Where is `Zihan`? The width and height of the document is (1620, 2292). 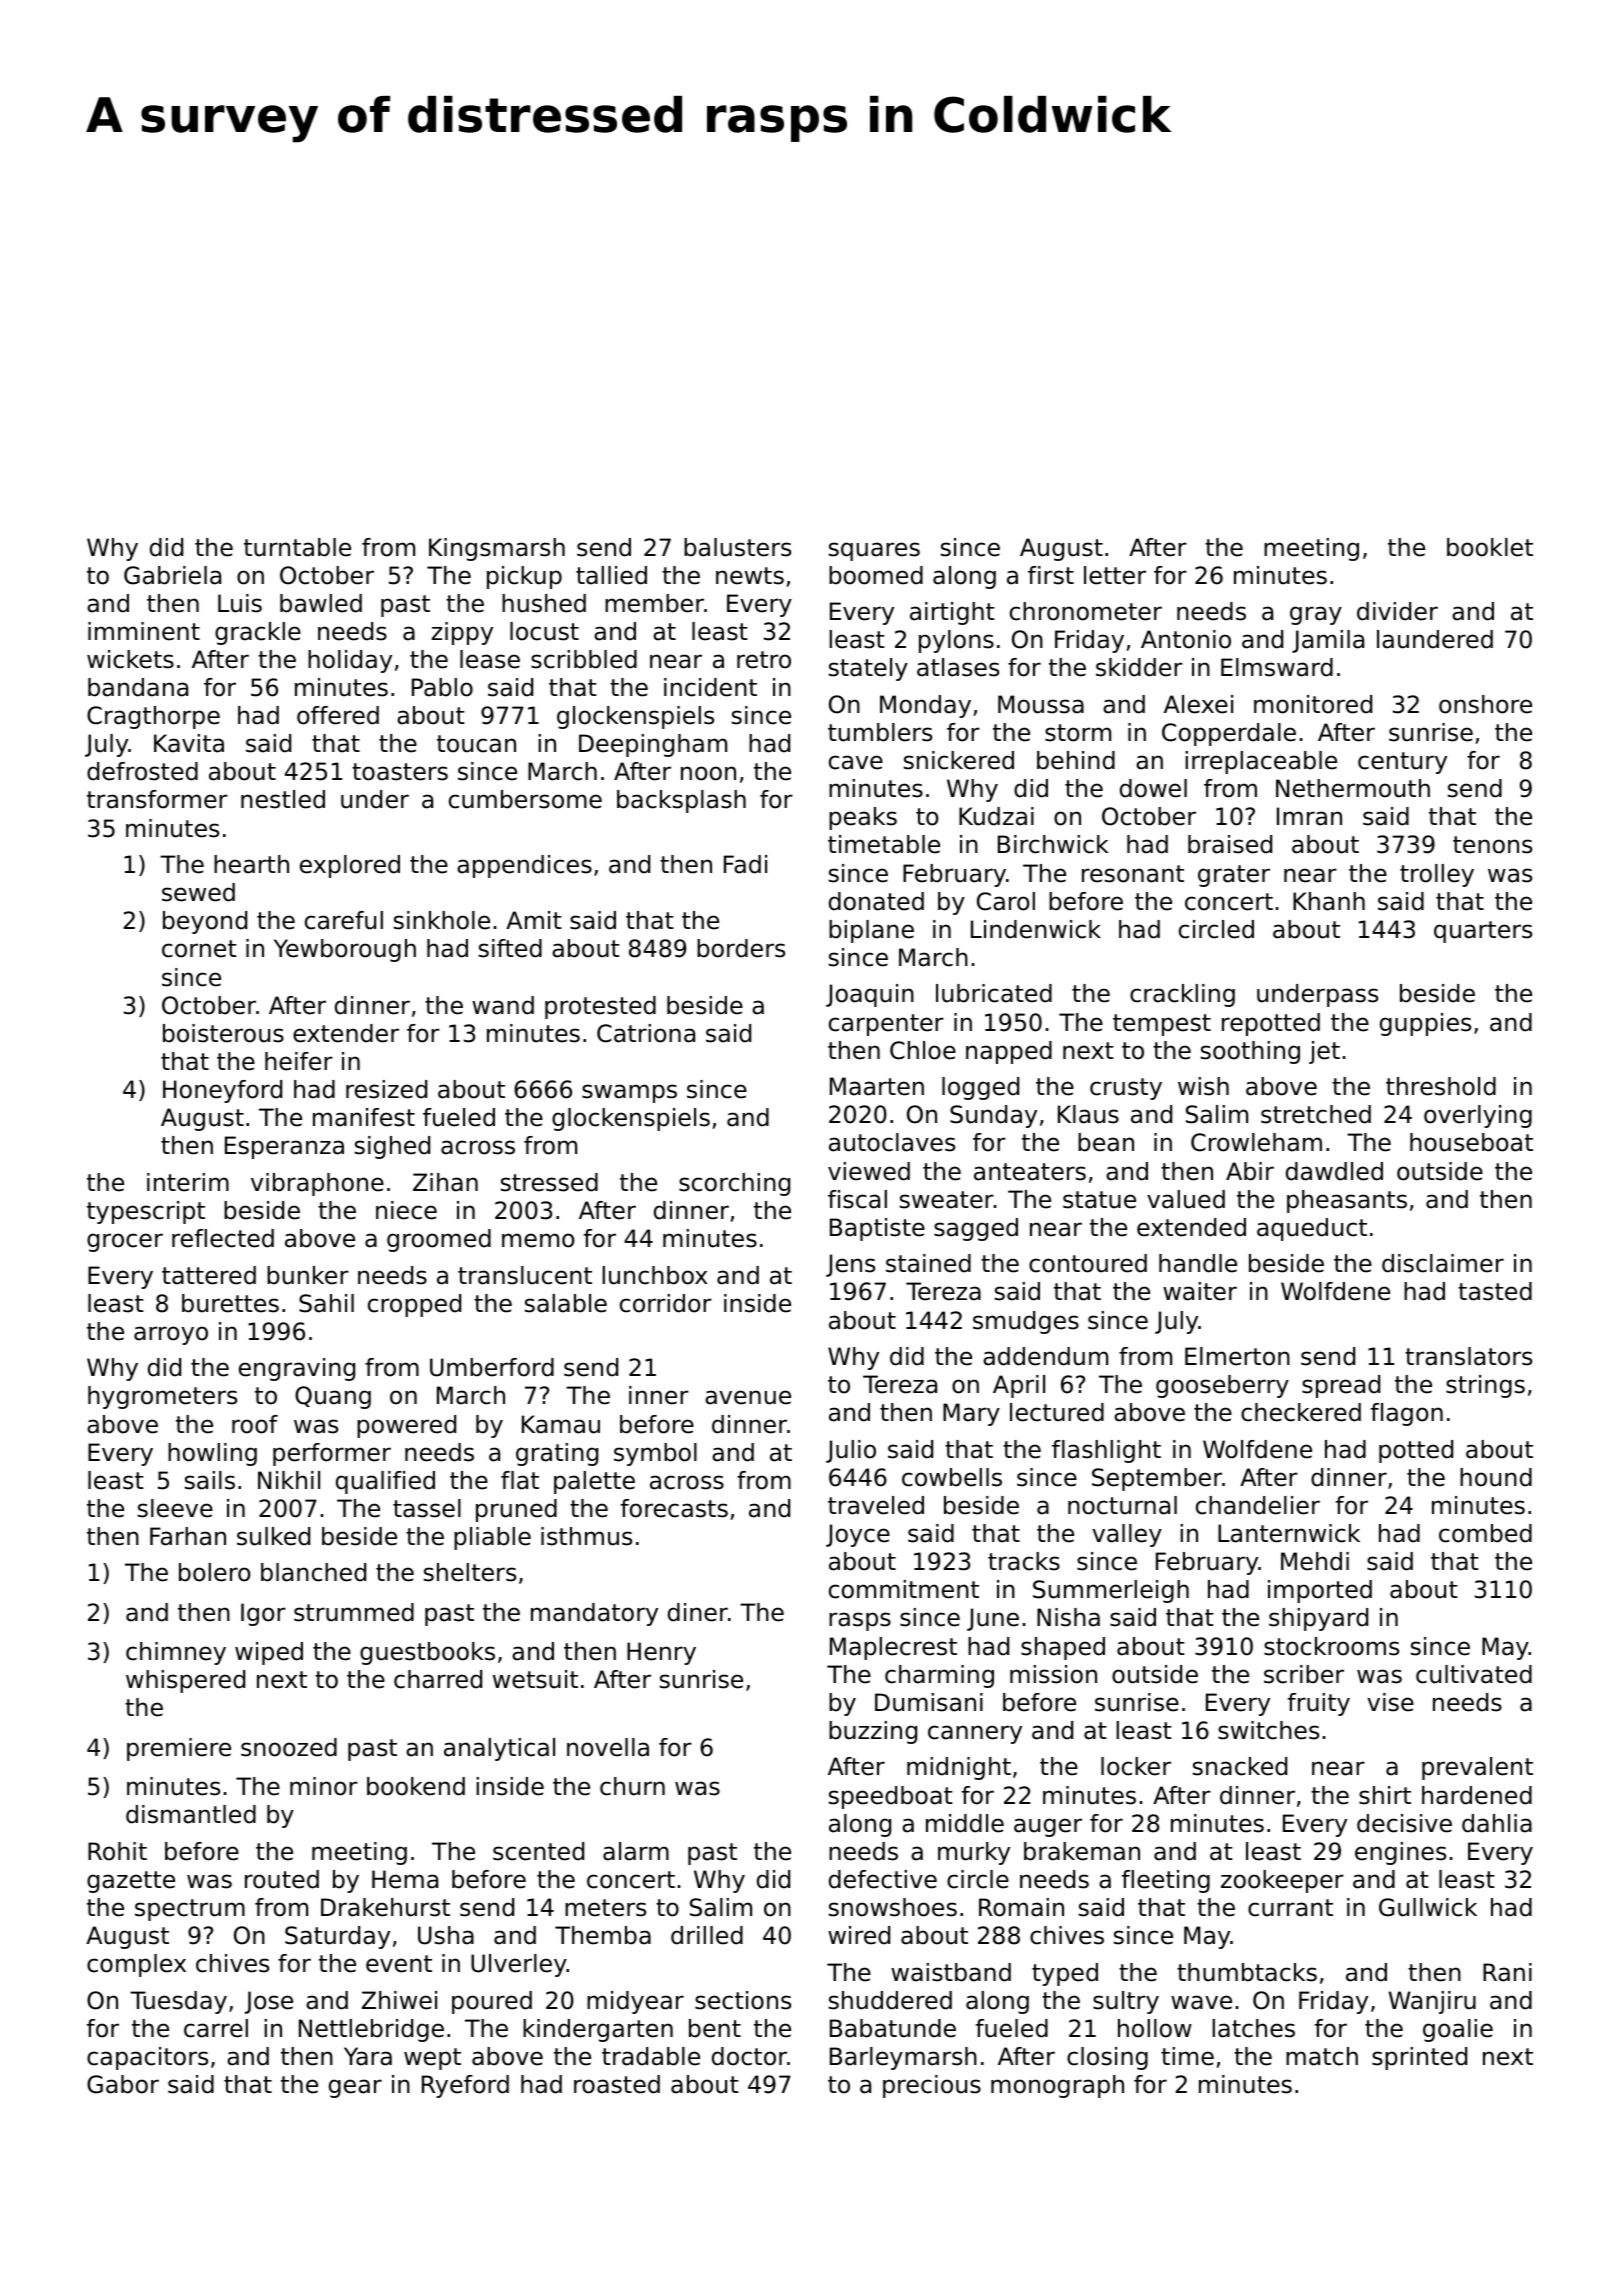
Zihan is located at coordinates (445, 1182).
